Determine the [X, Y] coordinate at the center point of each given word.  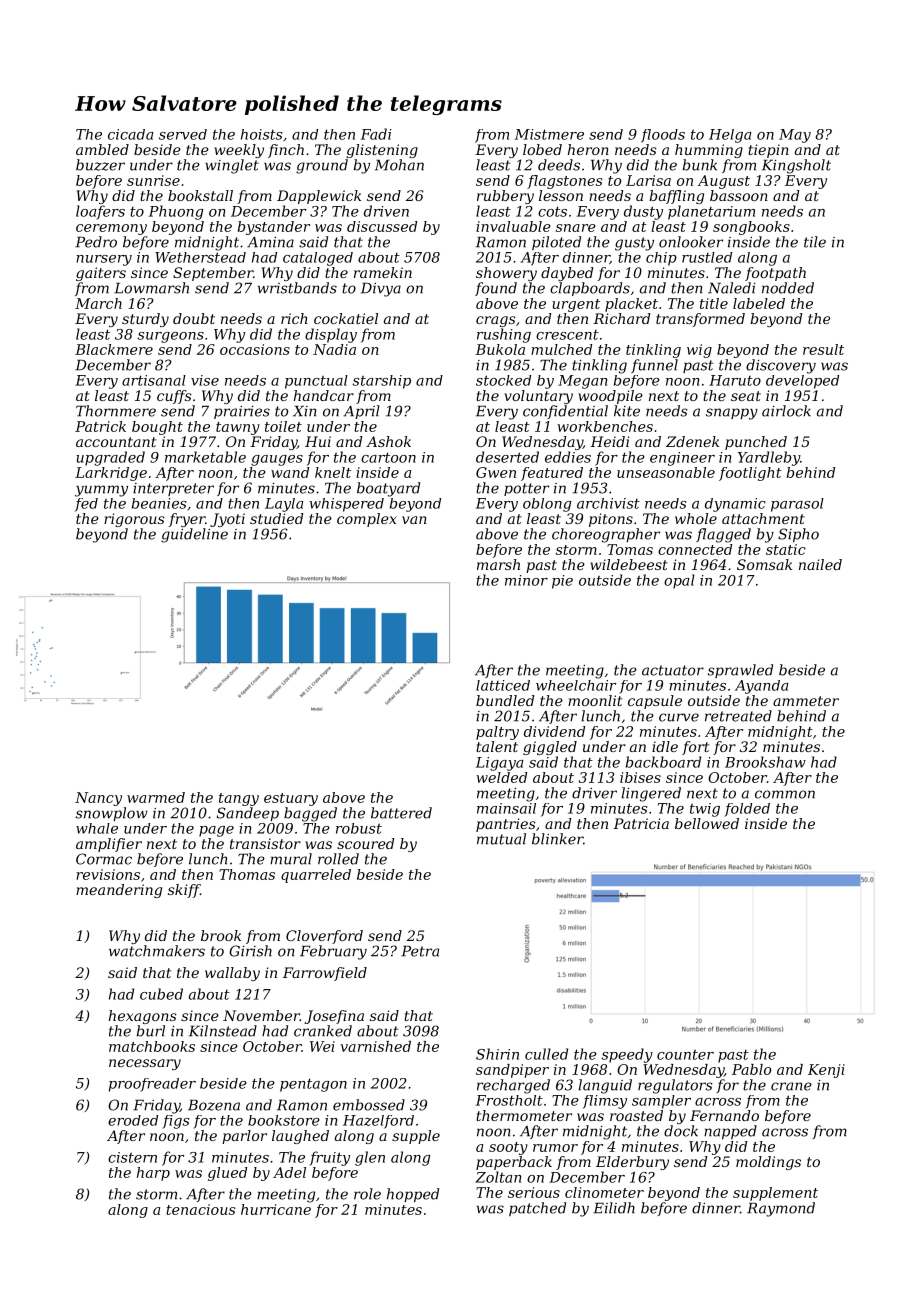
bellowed [707, 823]
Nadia [334, 349]
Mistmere [549, 134]
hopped [413, 1195]
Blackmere [114, 349]
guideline [194, 535]
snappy [732, 414]
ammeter [806, 701]
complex [367, 520]
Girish [250, 951]
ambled [102, 149]
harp [153, 1174]
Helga [730, 136]
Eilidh [614, 1208]
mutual [501, 839]
